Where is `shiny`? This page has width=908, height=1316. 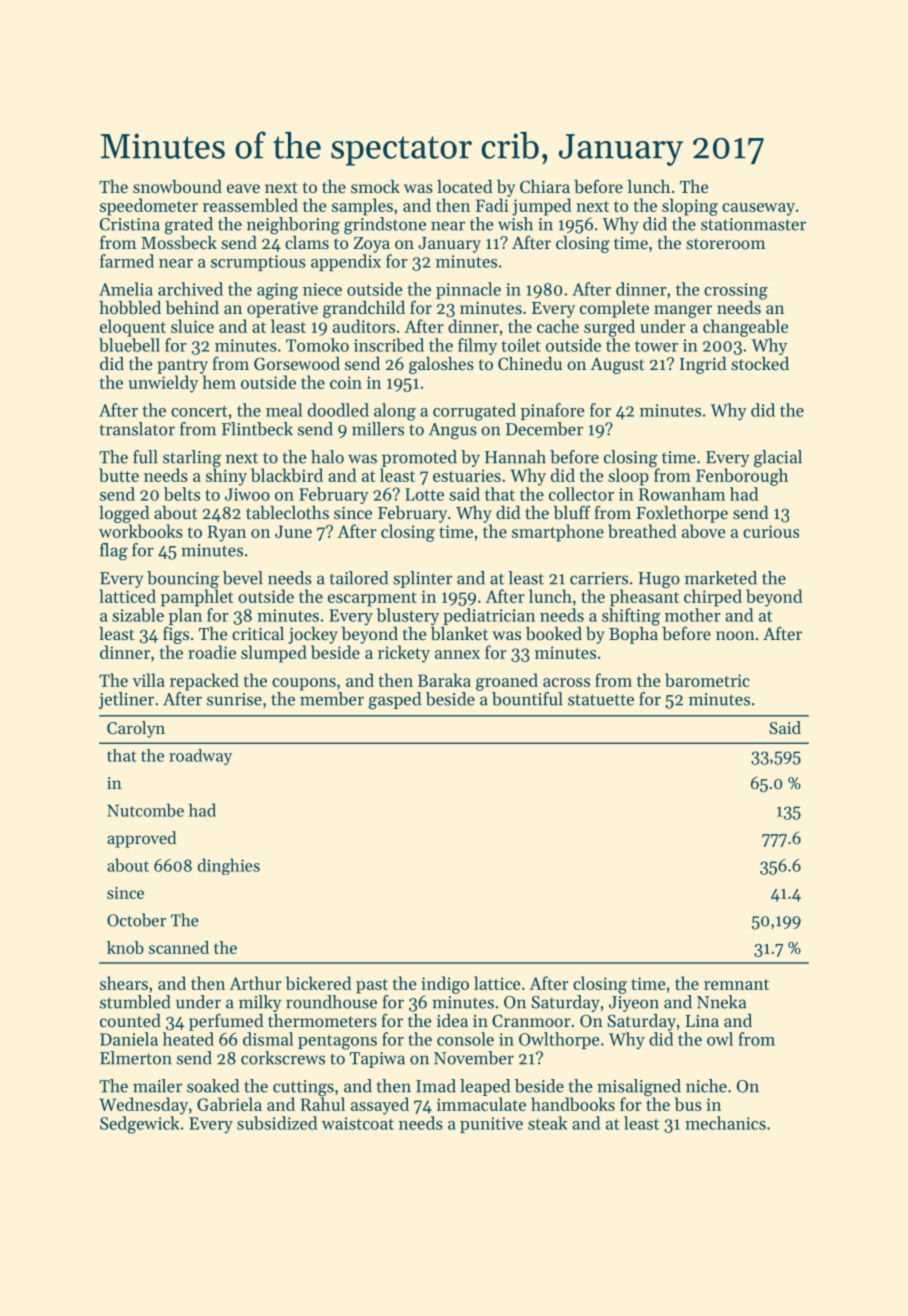 shiny is located at coordinates (226, 477).
